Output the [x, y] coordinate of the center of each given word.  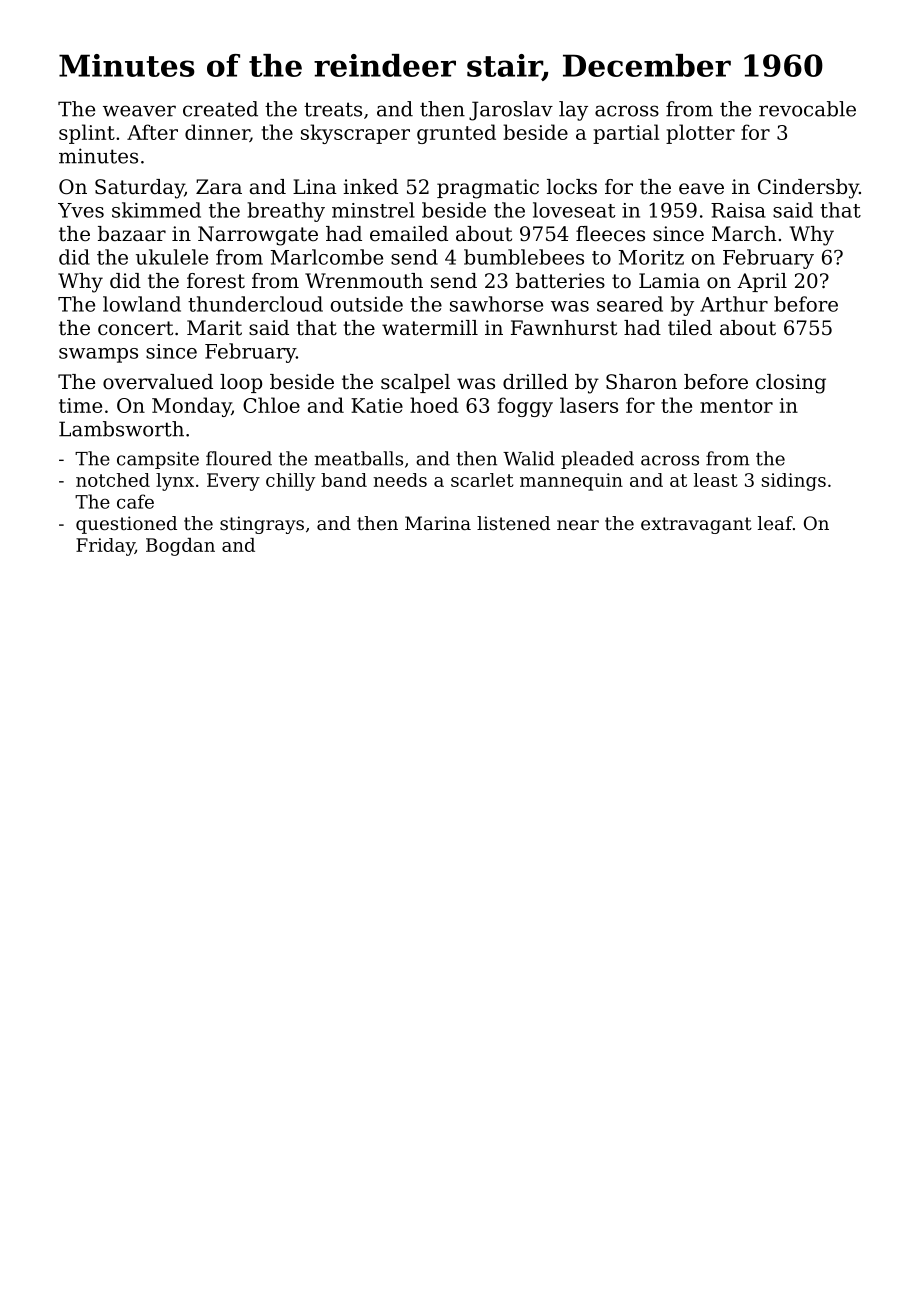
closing [791, 384]
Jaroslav [511, 111]
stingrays [262, 525]
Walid [529, 458]
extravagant [696, 525]
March [744, 234]
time [80, 405]
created [220, 109]
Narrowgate [258, 236]
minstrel [373, 210]
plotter [700, 134]
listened [513, 523]
